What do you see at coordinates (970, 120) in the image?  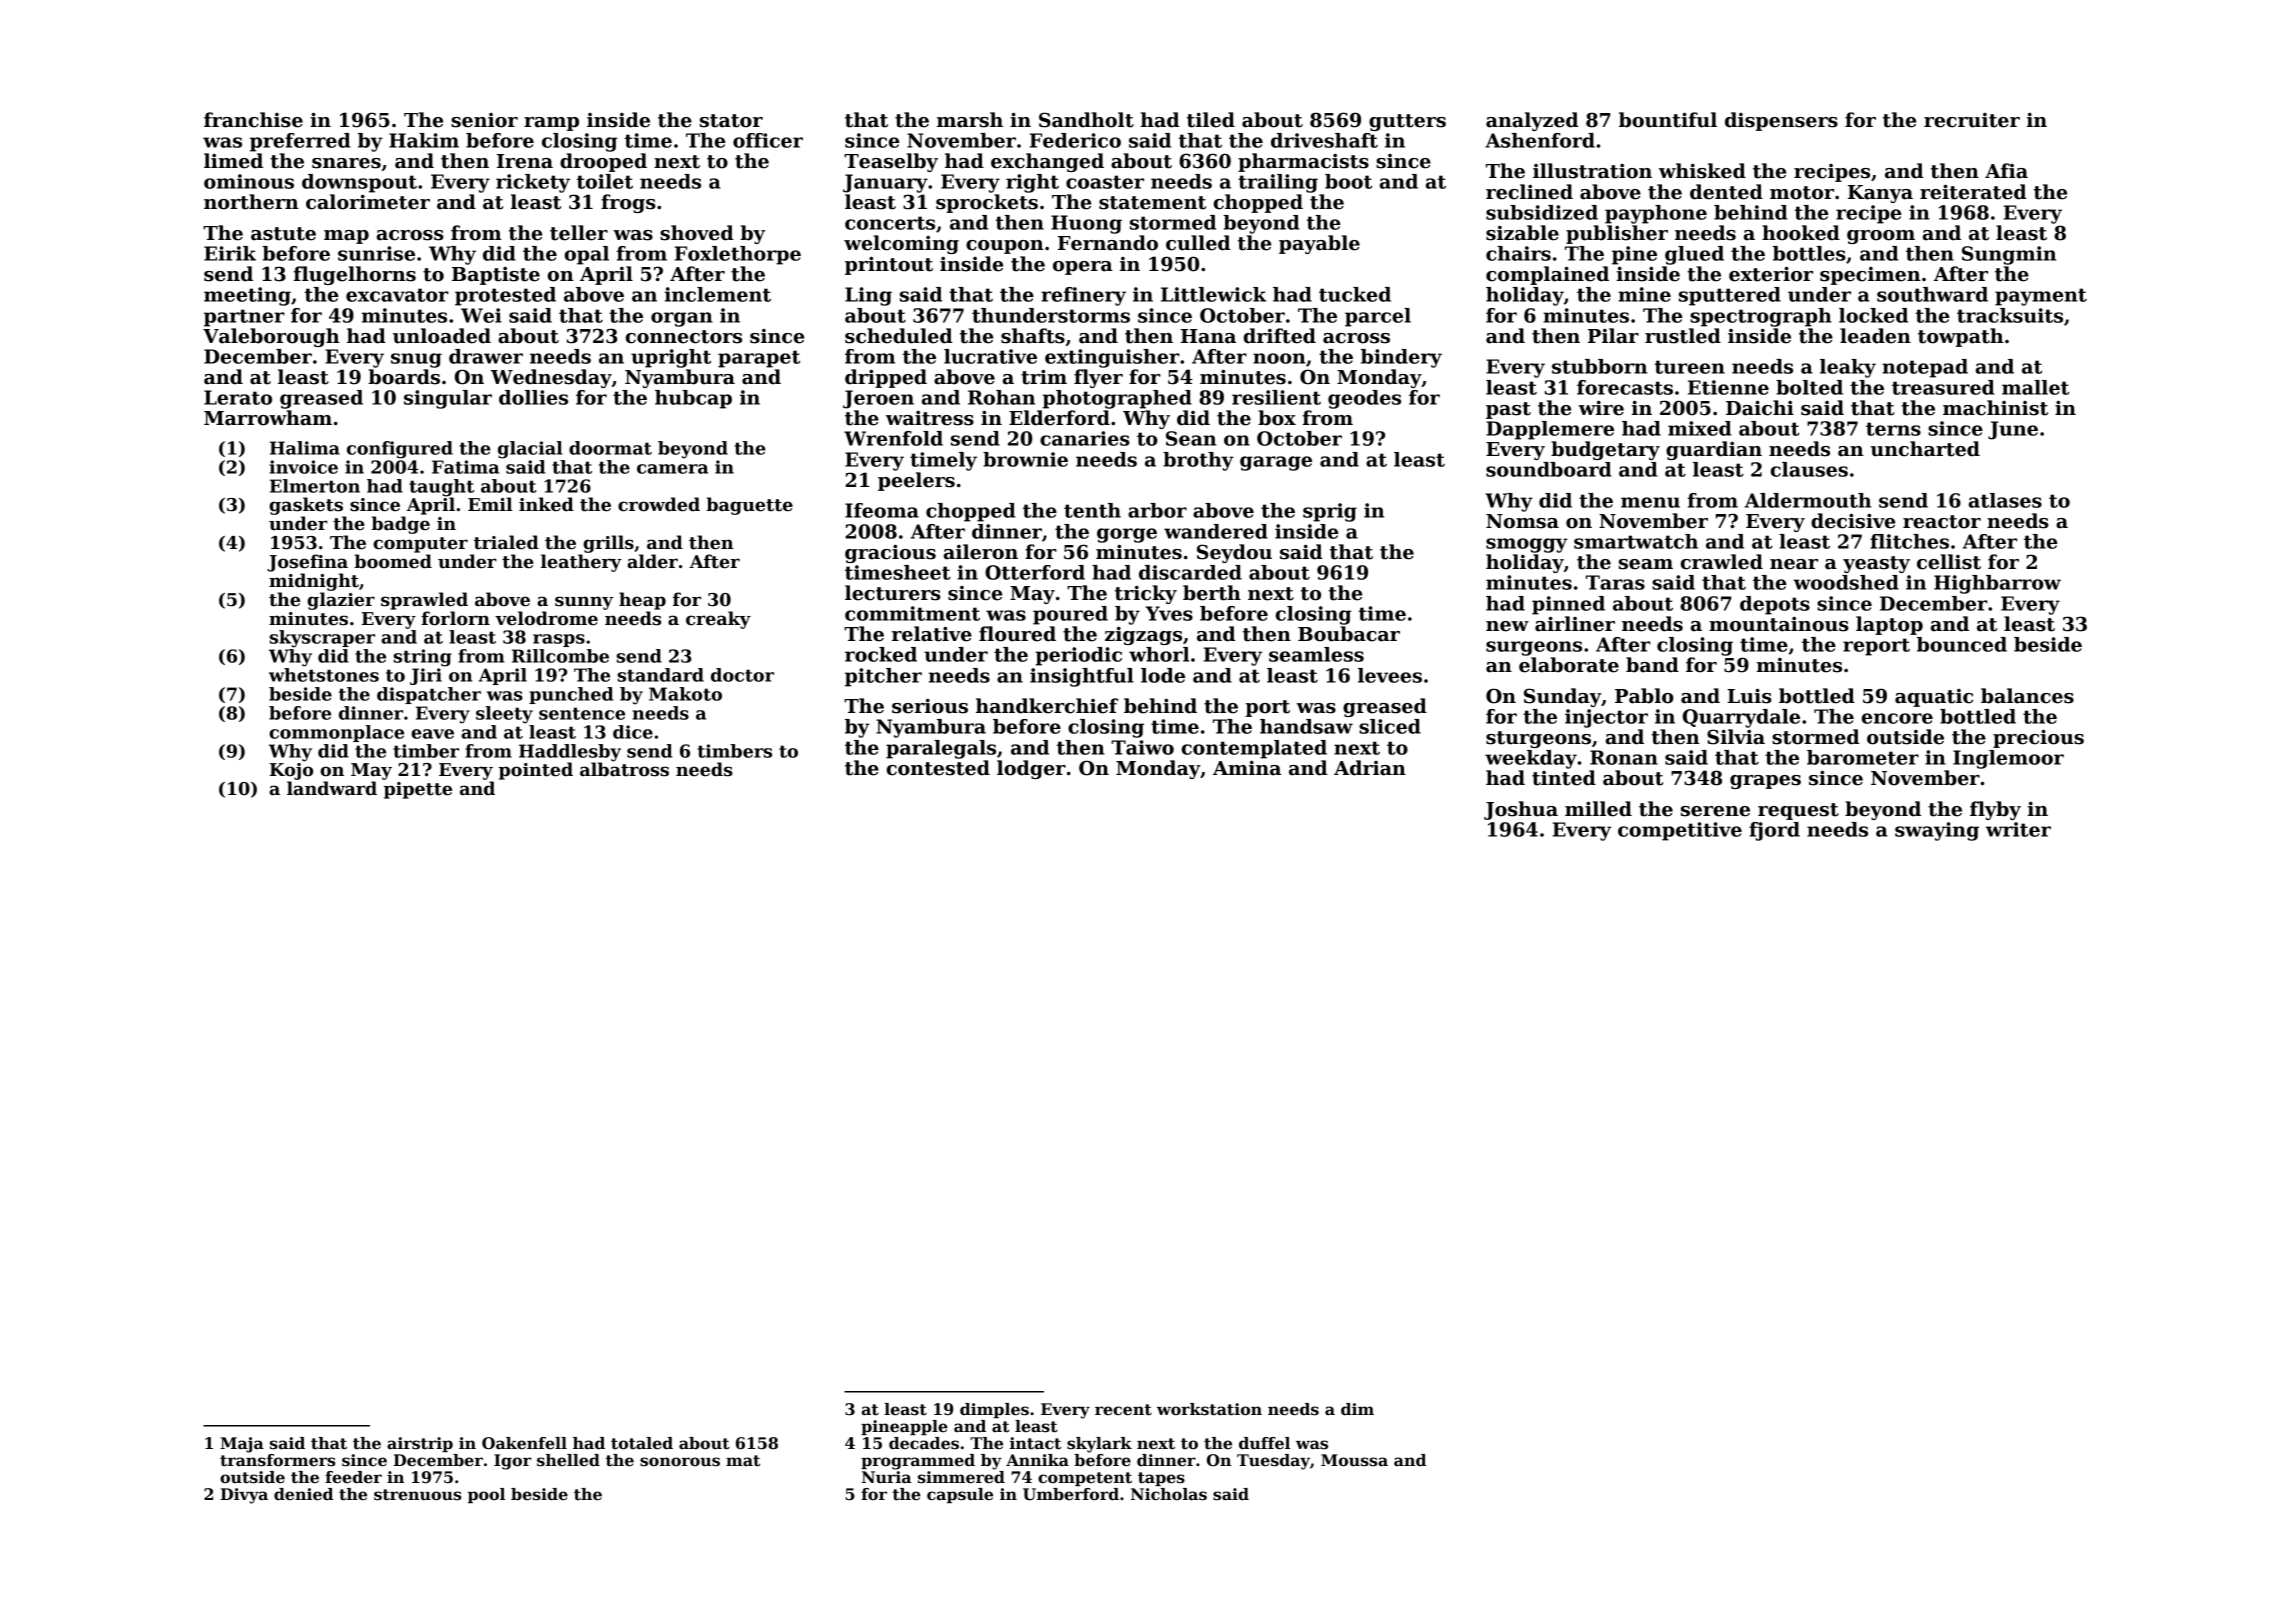 I see `marsh` at bounding box center [970, 120].
